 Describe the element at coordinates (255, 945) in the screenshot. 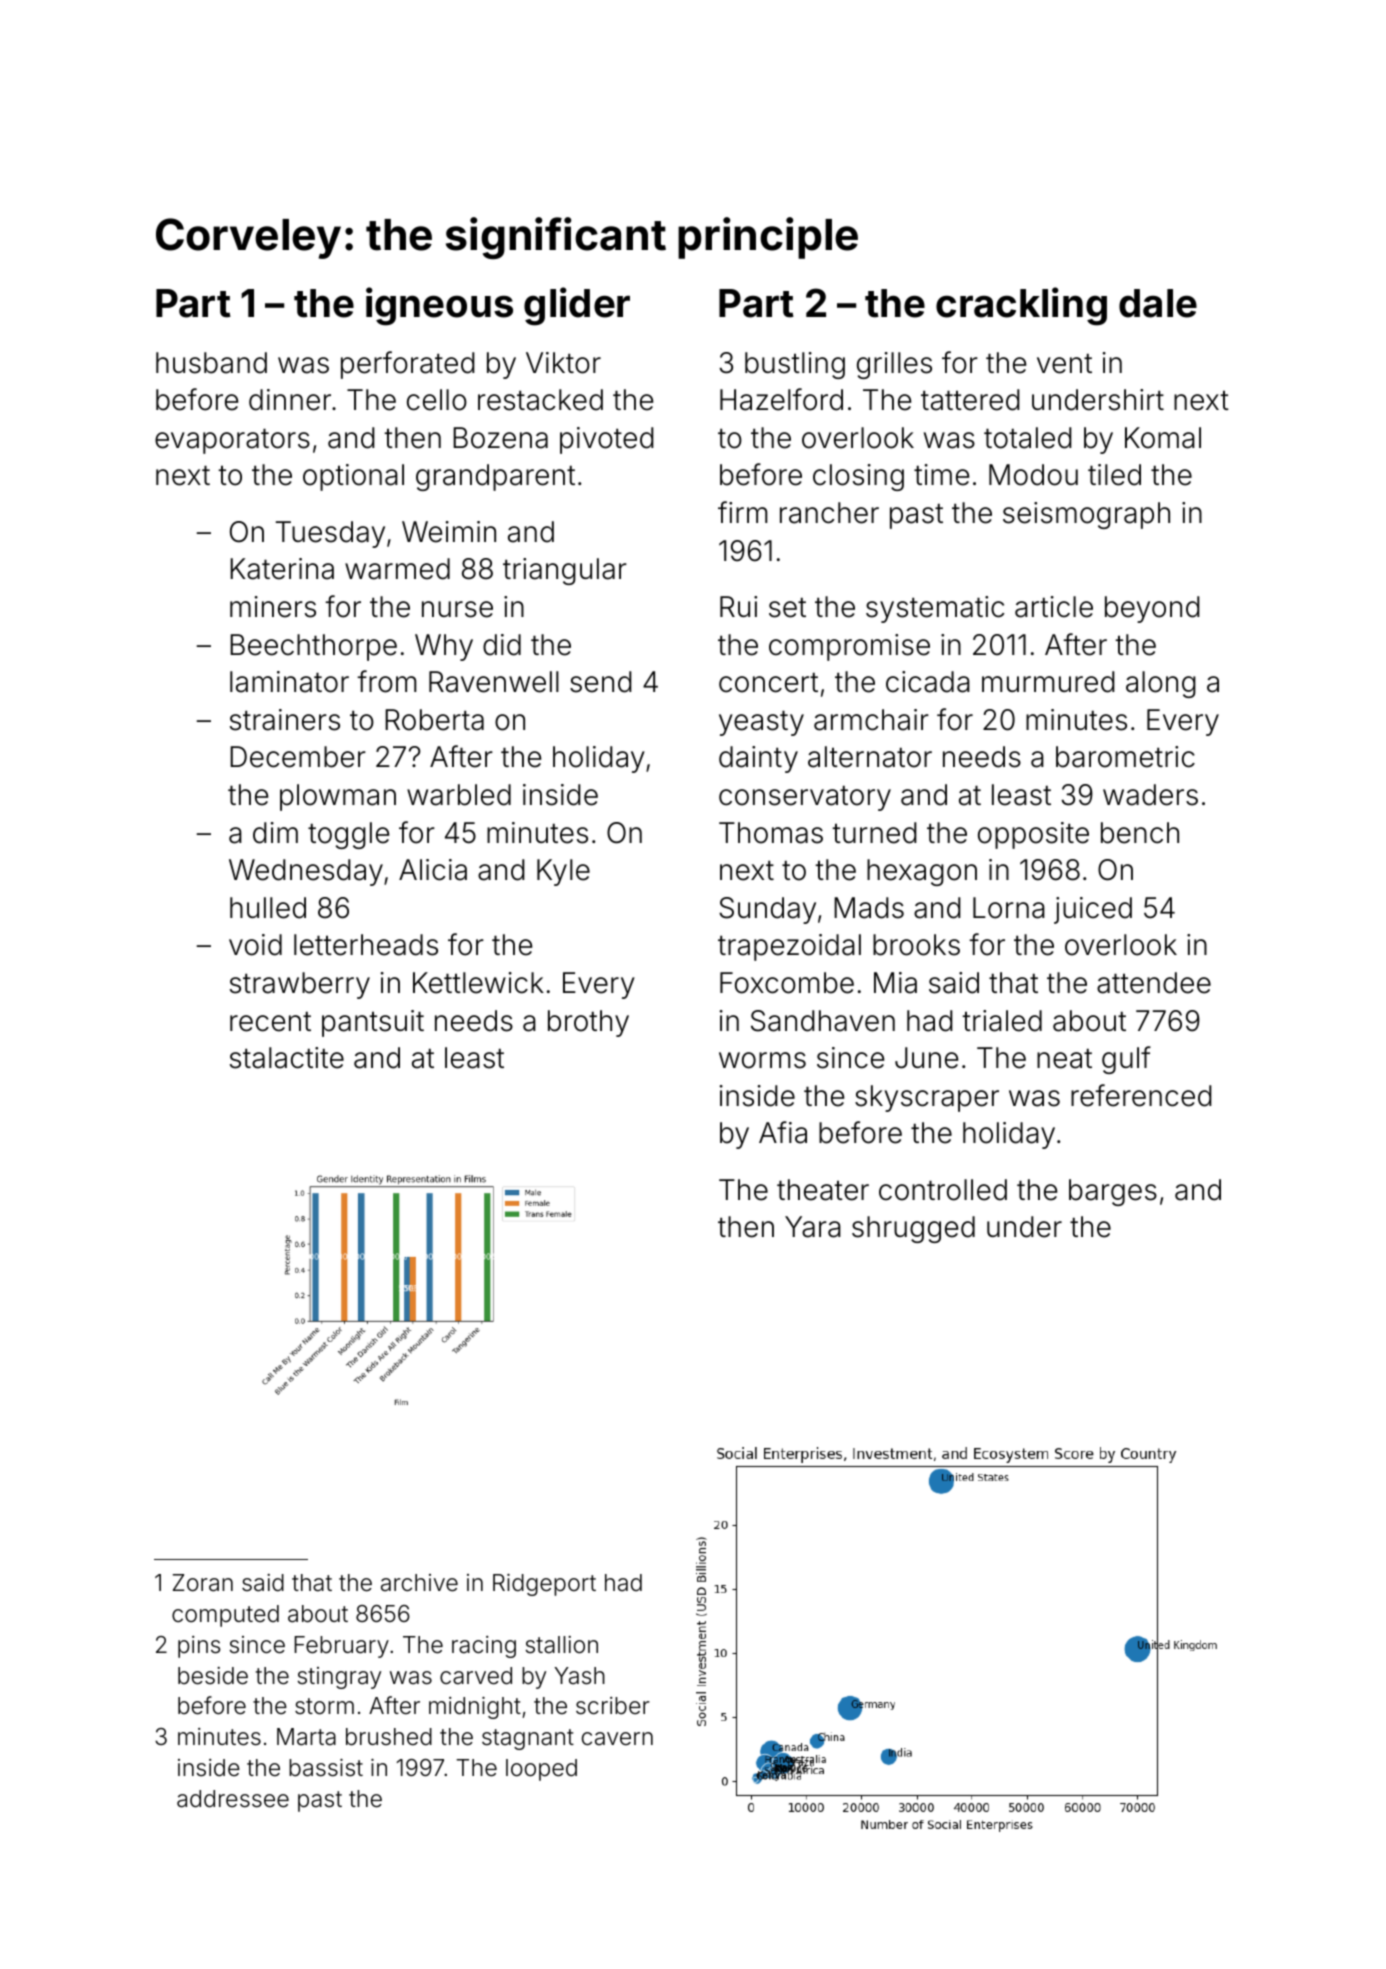

I see `void` at that location.
